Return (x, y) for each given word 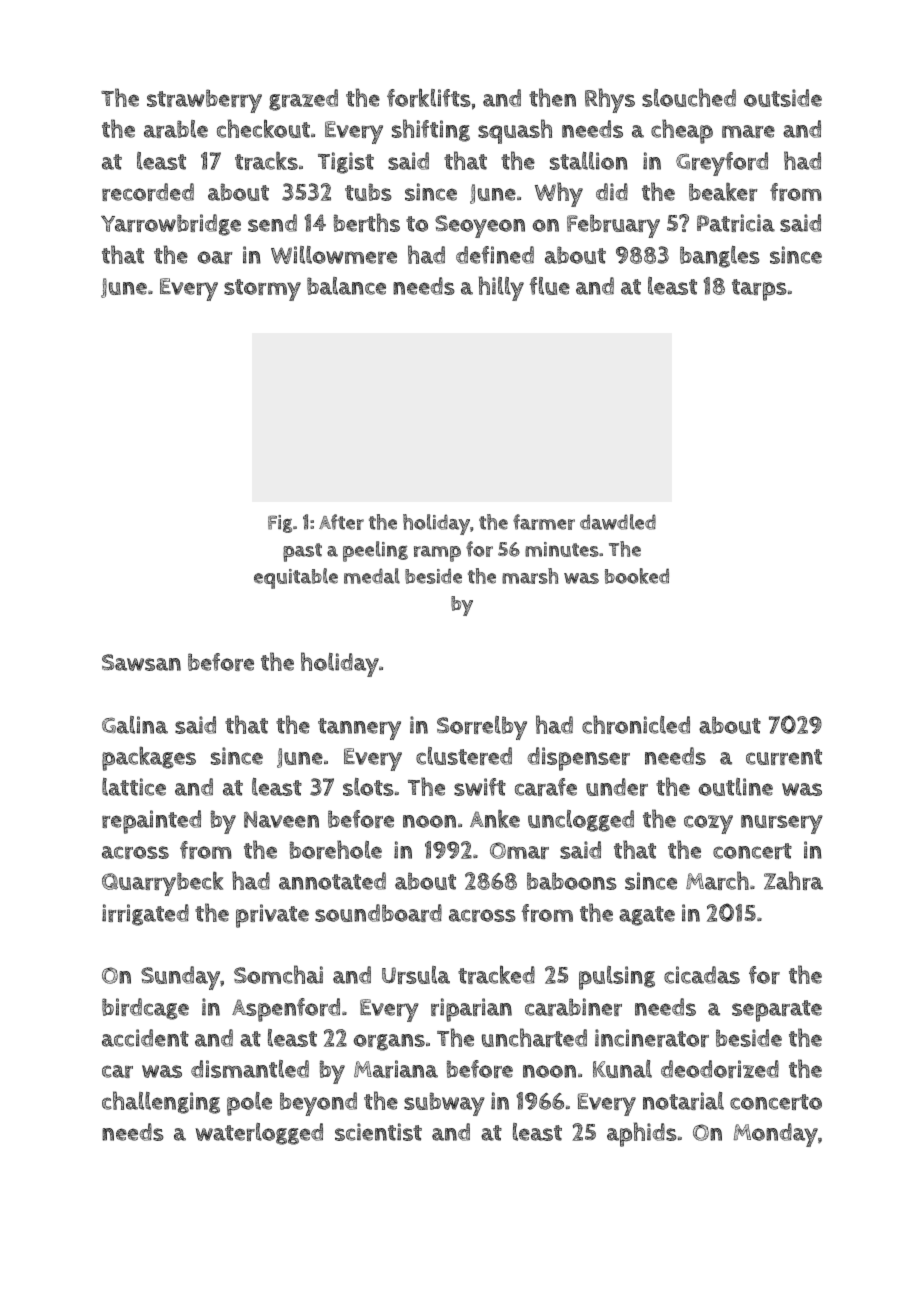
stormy (262, 290)
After (341, 522)
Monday (776, 1135)
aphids (642, 1134)
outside (783, 98)
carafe (546, 787)
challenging (161, 1102)
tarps (759, 290)
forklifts (429, 98)
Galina (135, 725)
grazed (303, 100)
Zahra (793, 880)
